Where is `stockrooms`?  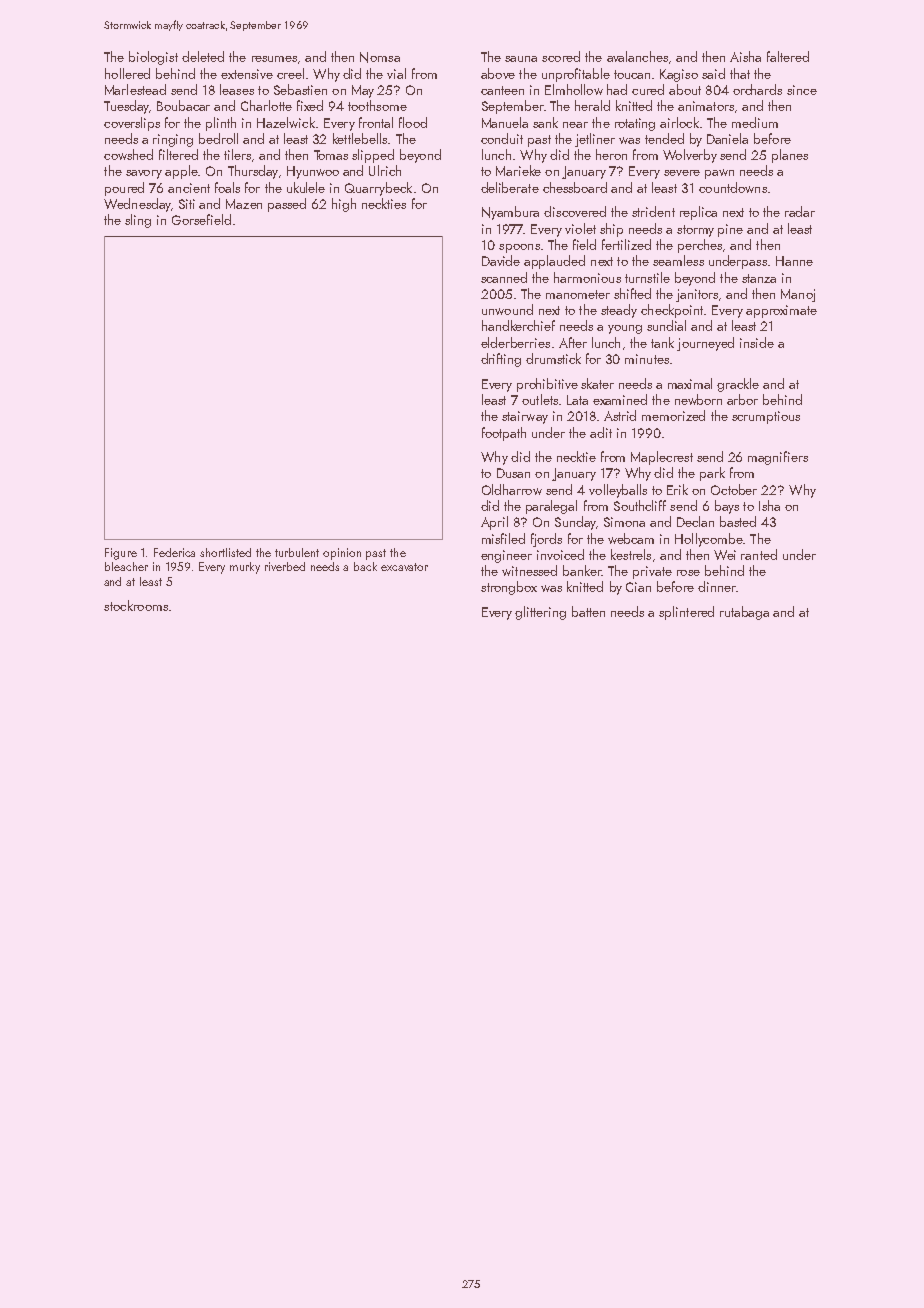 stockrooms is located at coordinates (136, 605).
